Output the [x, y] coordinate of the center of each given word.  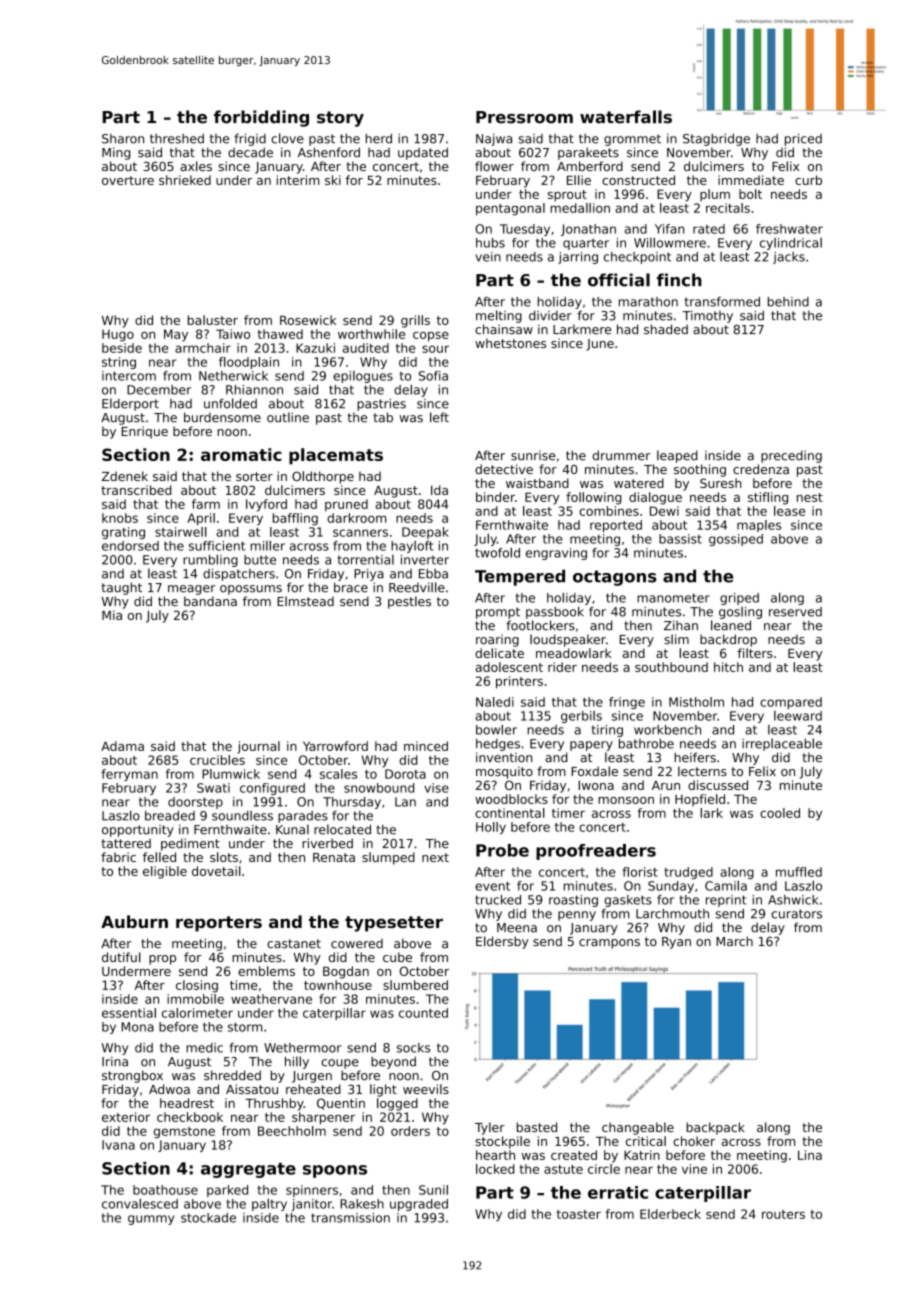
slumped [388, 858]
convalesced [140, 1203]
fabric [118, 857]
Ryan [676, 943]
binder [495, 497]
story [340, 119]
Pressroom [524, 117]
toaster [579, 1214]
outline [288, 417]
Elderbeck [670, 1214]
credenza [761, 469]
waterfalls [626, 117]
